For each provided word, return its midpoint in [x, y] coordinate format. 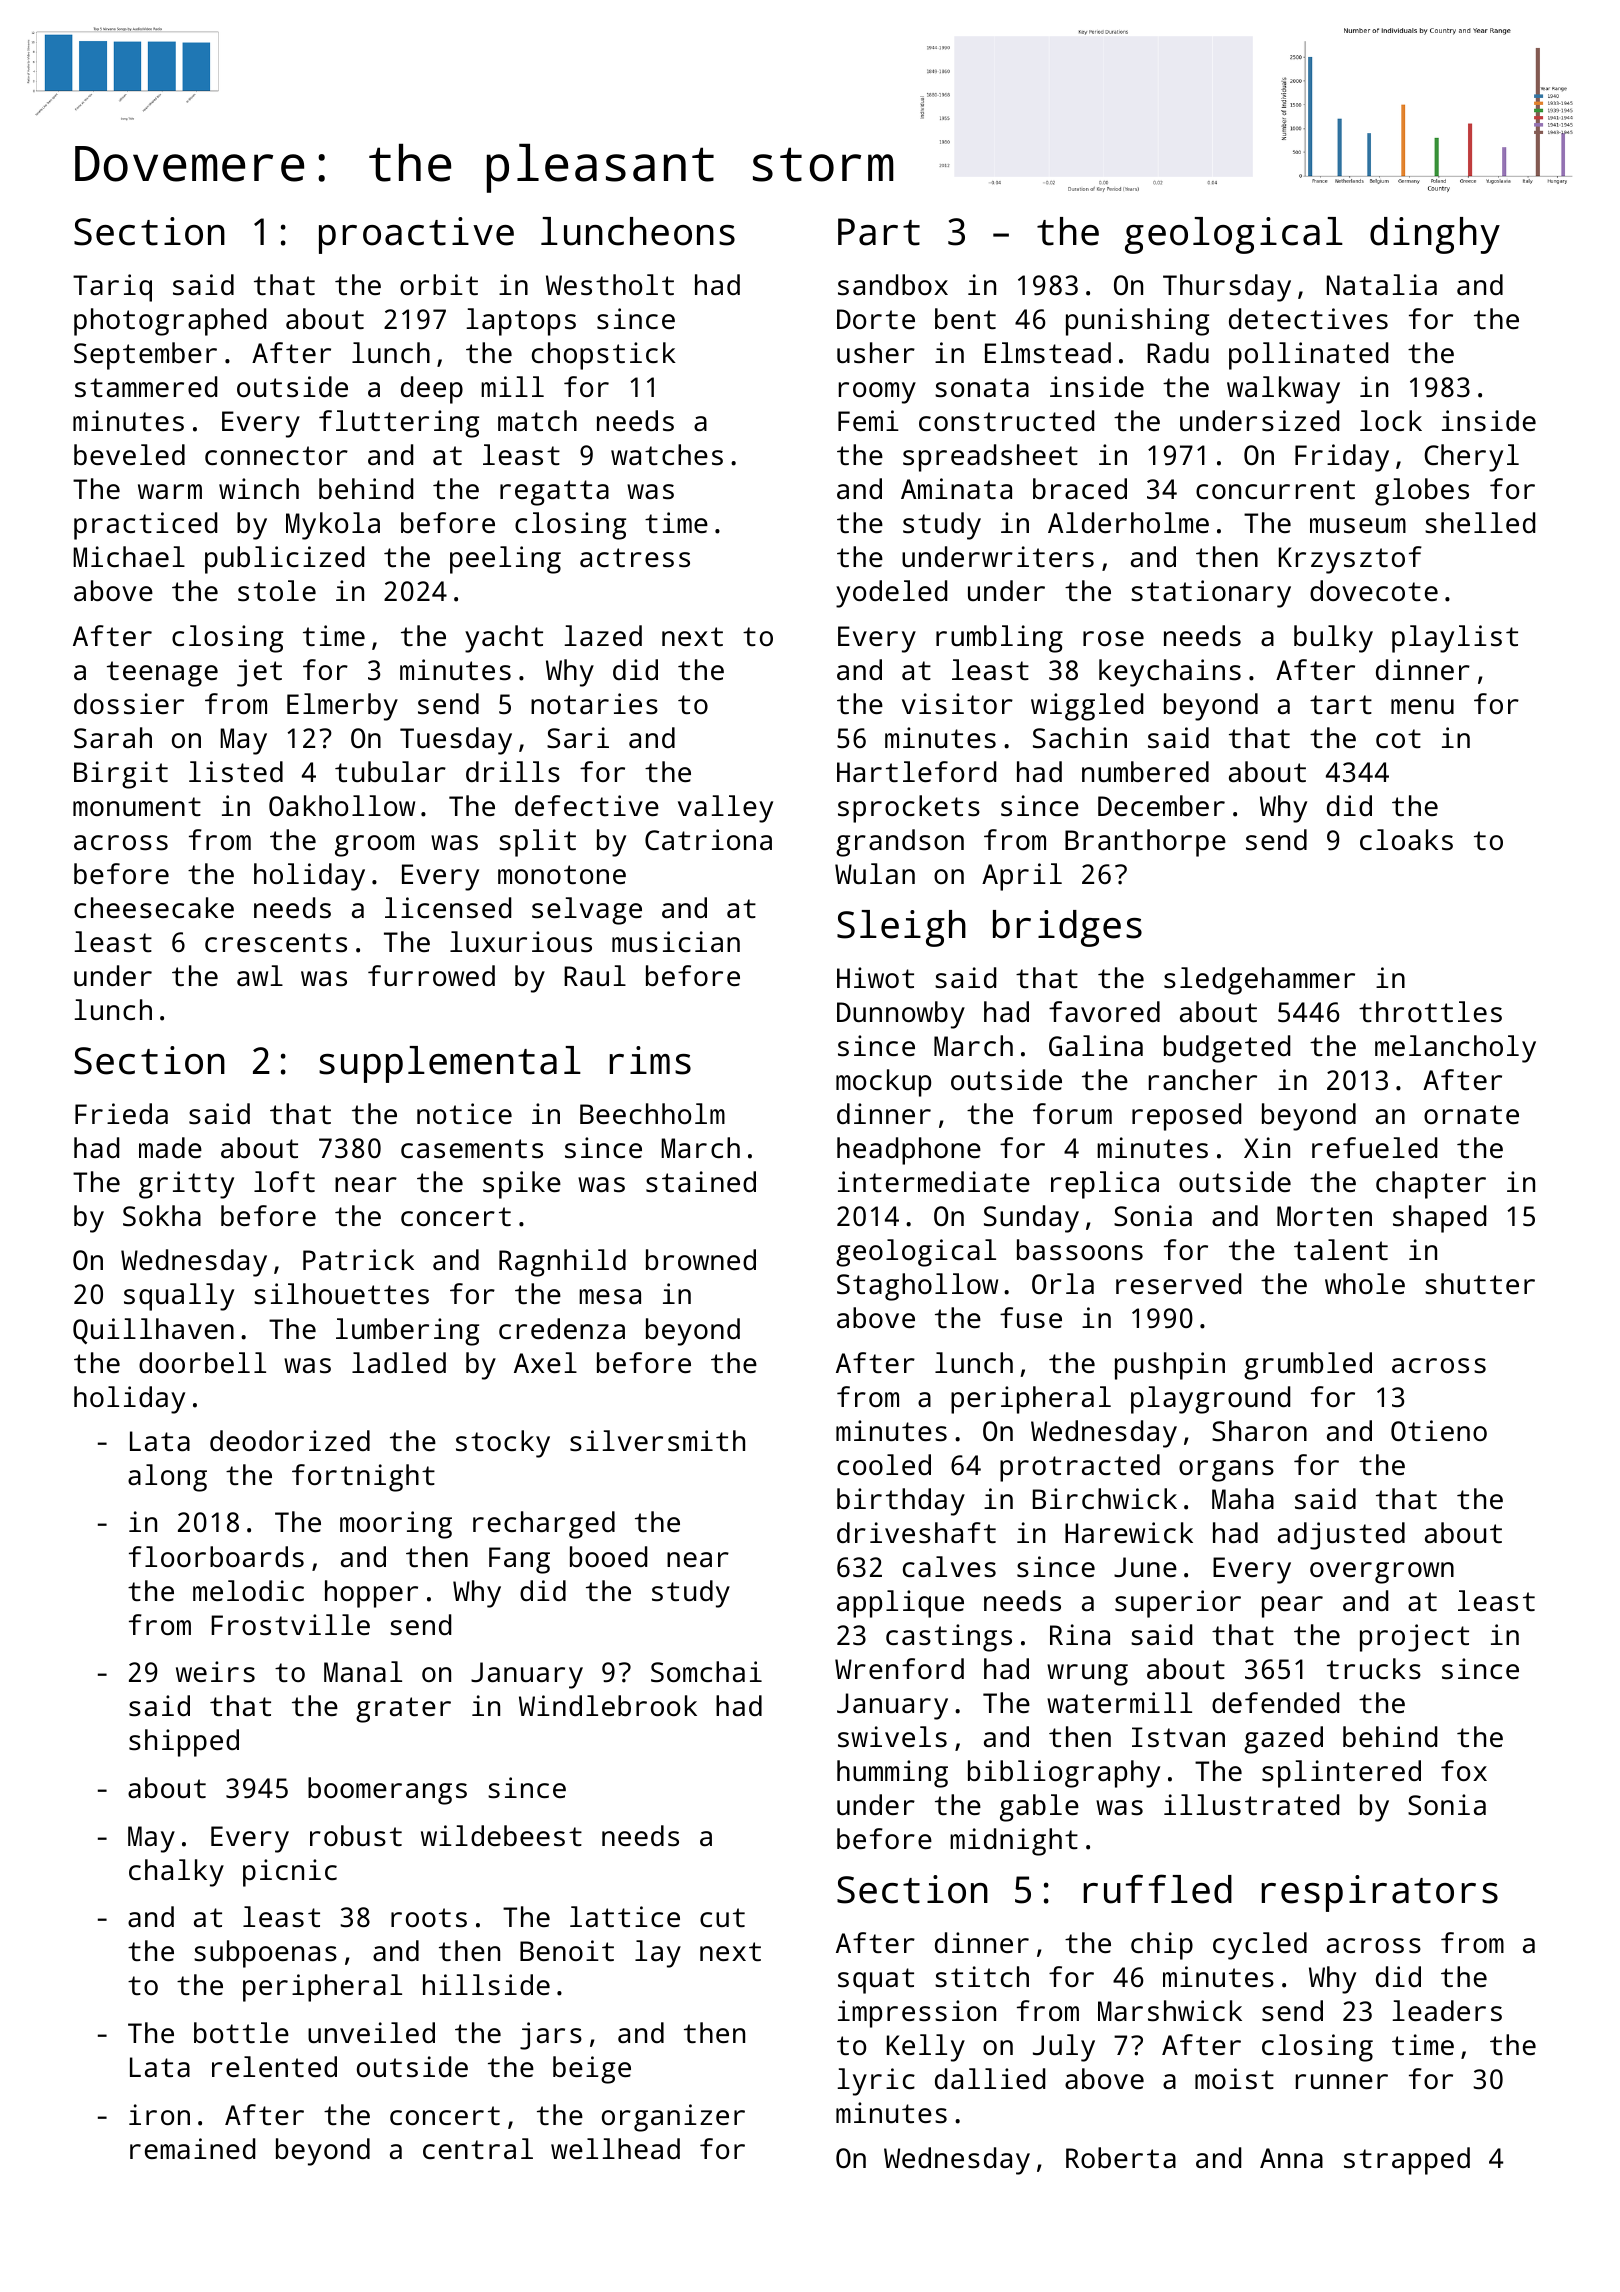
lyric [876, 2082]
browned [701, 1259]
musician [676, 942]
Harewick [1129, 1532]
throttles [1430, 1012]
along [167, 1478]
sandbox [893, 285]
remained [192, 2148]
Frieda [121, 1113]
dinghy [1435, 235]
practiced [145, 526]
